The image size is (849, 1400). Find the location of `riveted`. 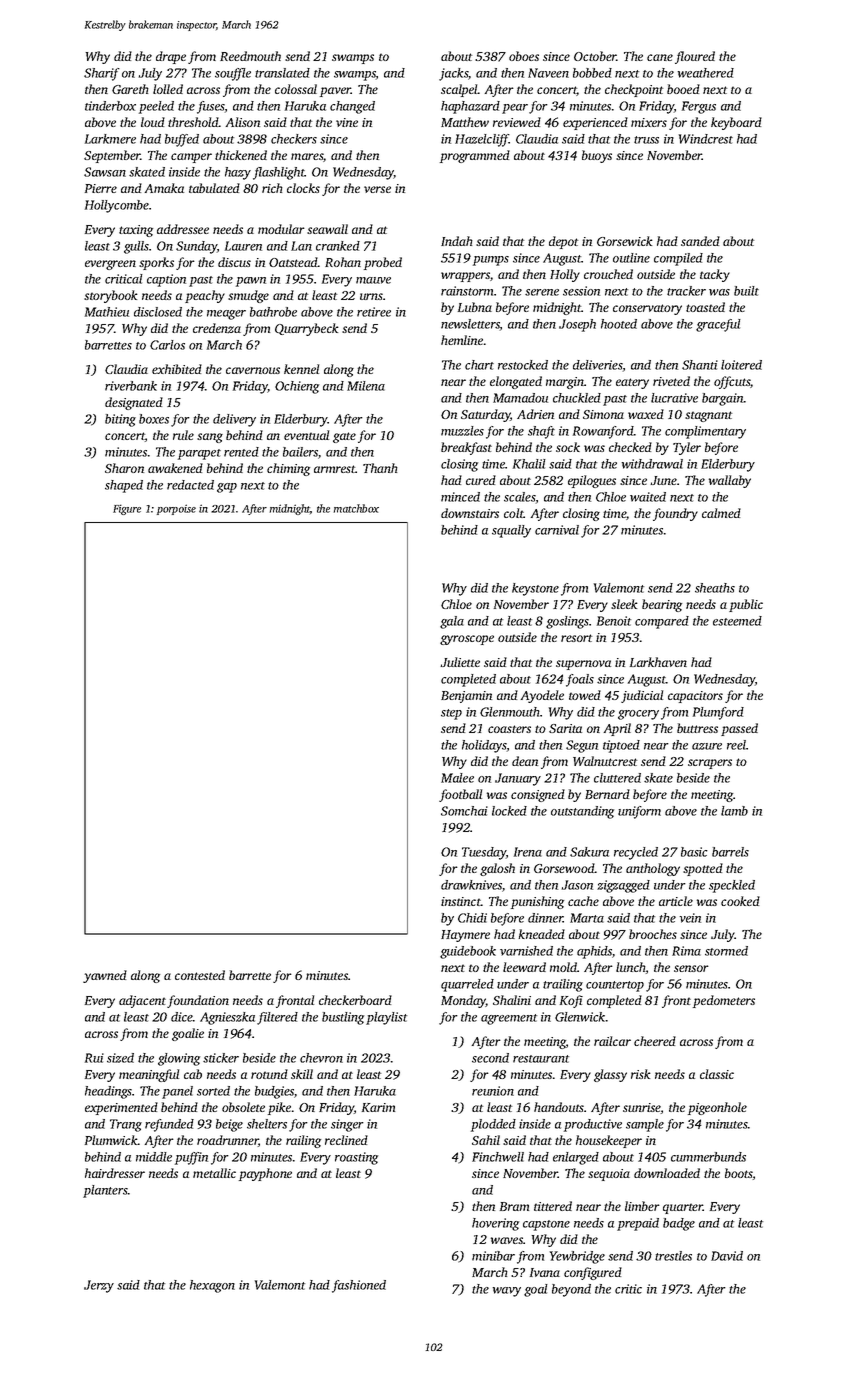

riveted is located at coordinates (671, 381).
